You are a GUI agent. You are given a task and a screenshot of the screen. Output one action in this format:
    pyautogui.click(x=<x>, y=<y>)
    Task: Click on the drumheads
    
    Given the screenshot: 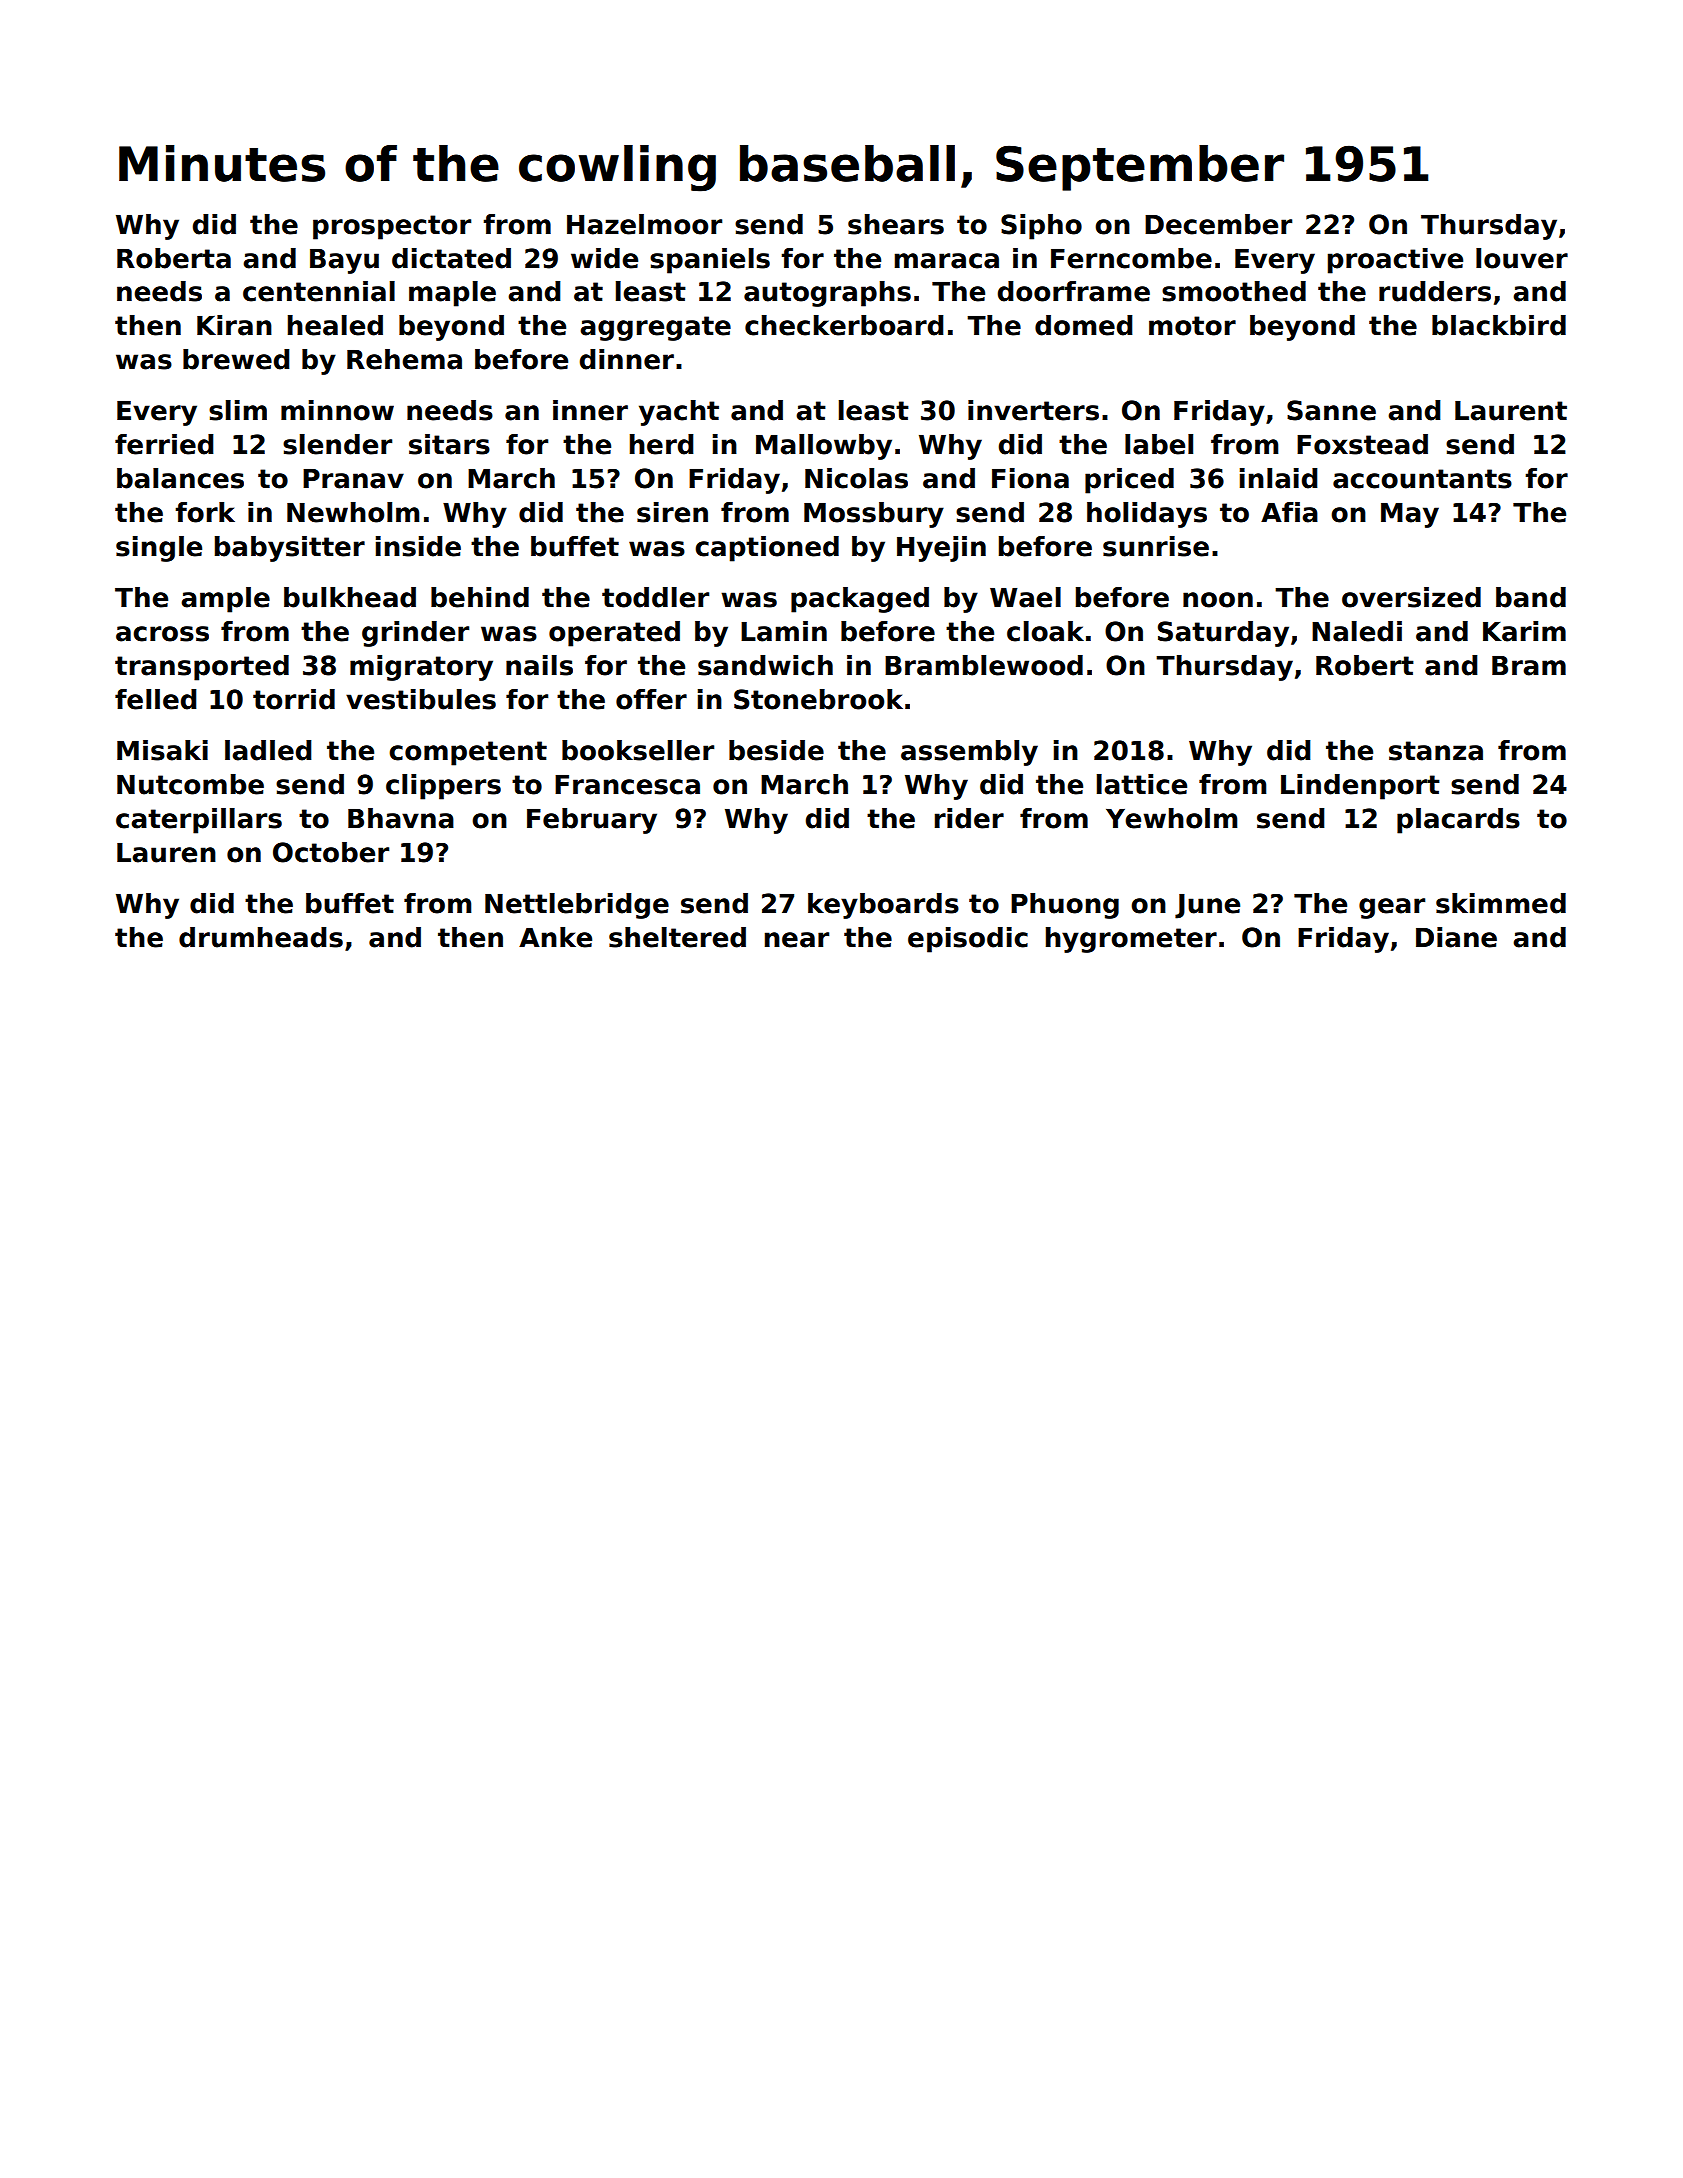 What is the action you would take?
    pyautogui.click(x=261, y=937)
